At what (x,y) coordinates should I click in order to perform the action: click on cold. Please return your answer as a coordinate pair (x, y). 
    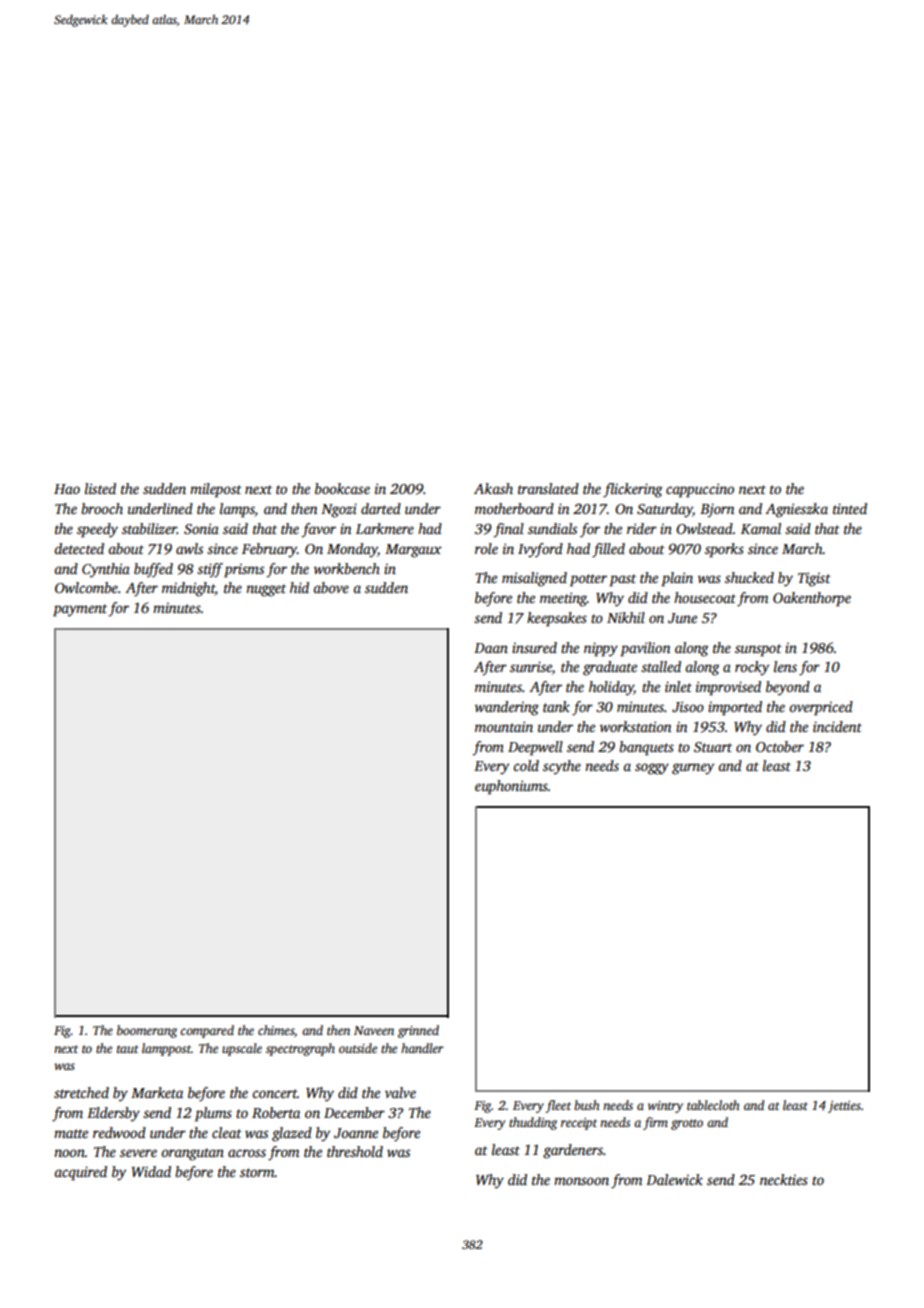
    Looking at the image, I should click on (526, 765).
